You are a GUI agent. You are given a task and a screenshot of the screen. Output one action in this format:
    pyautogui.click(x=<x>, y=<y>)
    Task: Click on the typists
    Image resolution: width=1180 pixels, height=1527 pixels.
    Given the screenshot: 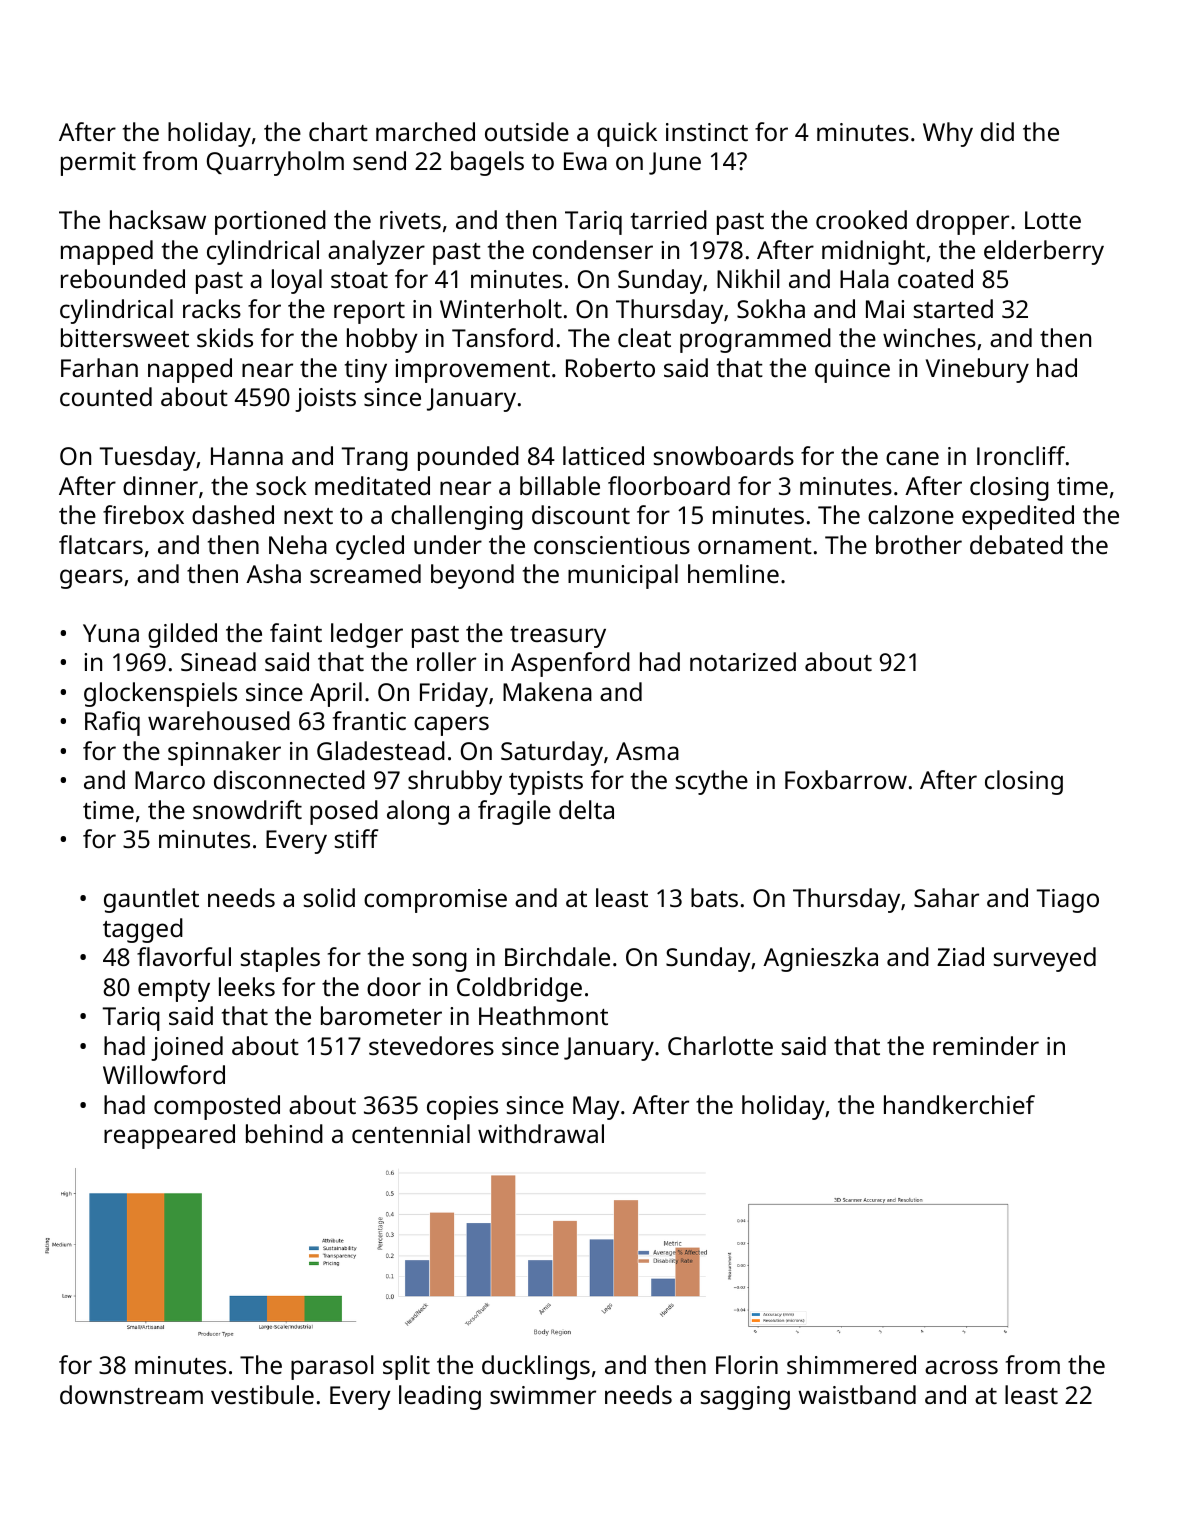 What is the action you would take?
    pyautogui.click(x=546, y=783)
